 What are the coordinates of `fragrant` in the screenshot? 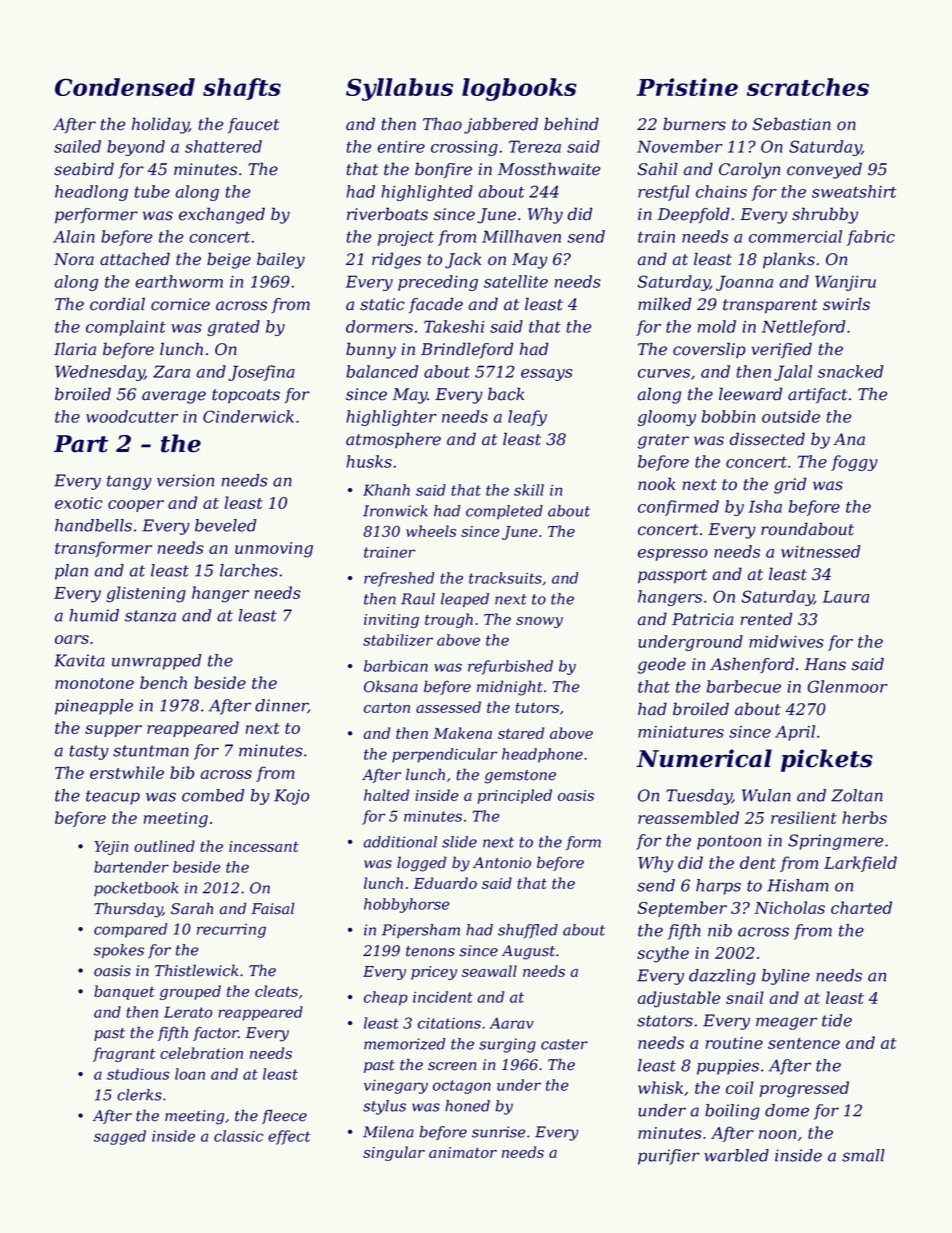 It's located at (124, 1054).
